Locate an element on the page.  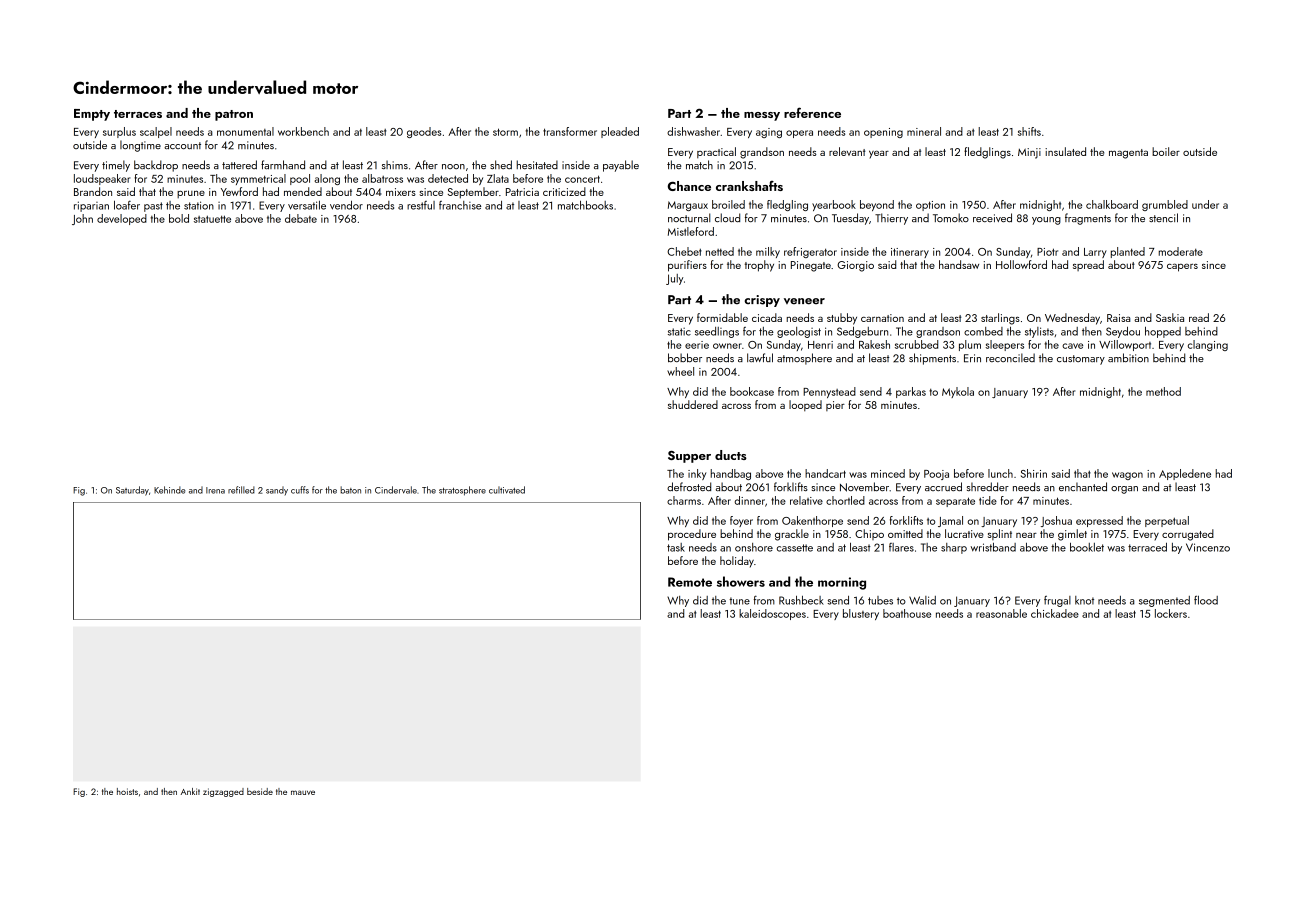
workbench is located at coordinates (303, 131).
